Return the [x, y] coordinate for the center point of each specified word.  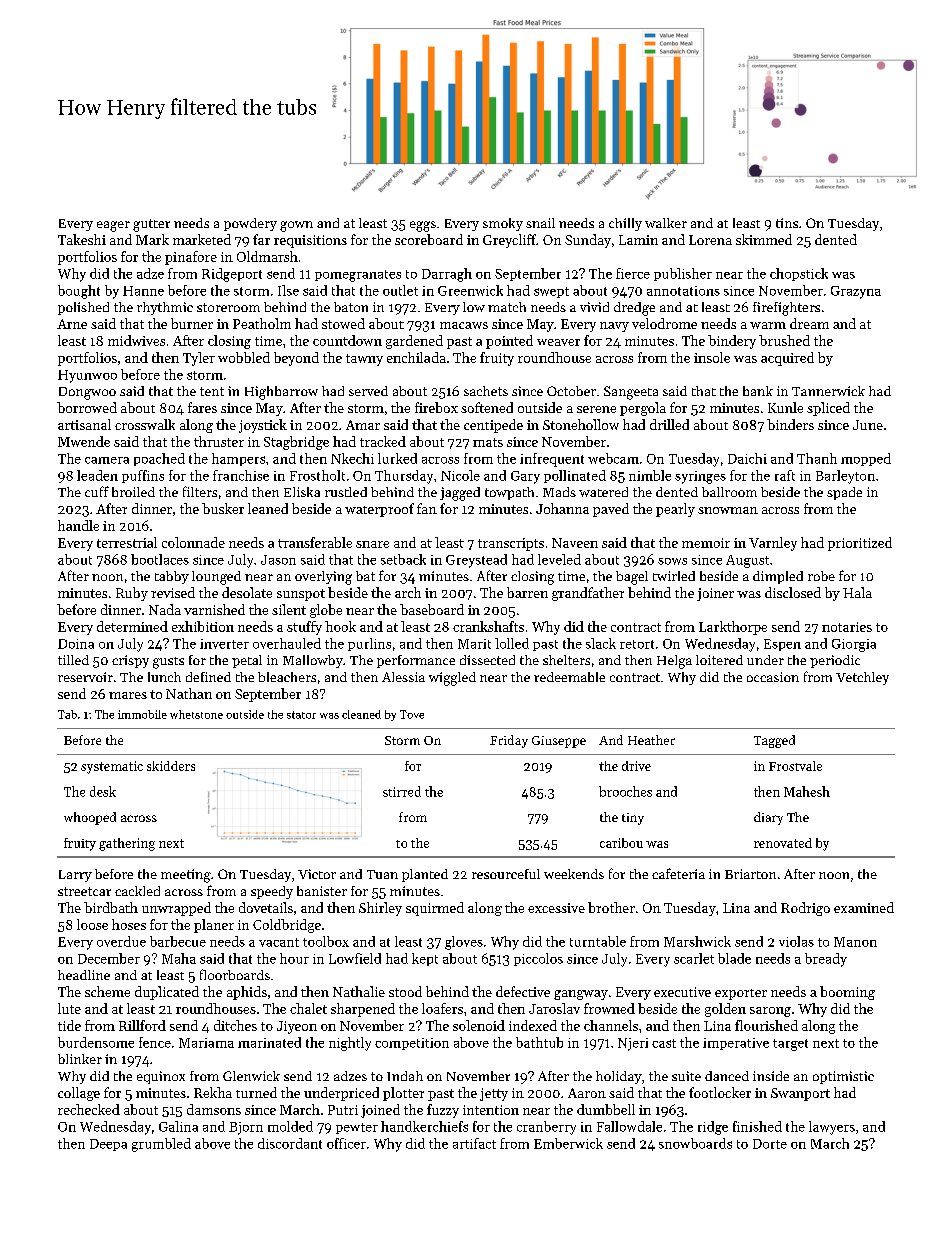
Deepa [108, 1145]
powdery [250, 224]
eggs [423, 226]
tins [787, 223]
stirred [402, 791]
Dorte [770, 1144]
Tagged [774, 741]
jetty [494, 1094]
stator [301, 715]
